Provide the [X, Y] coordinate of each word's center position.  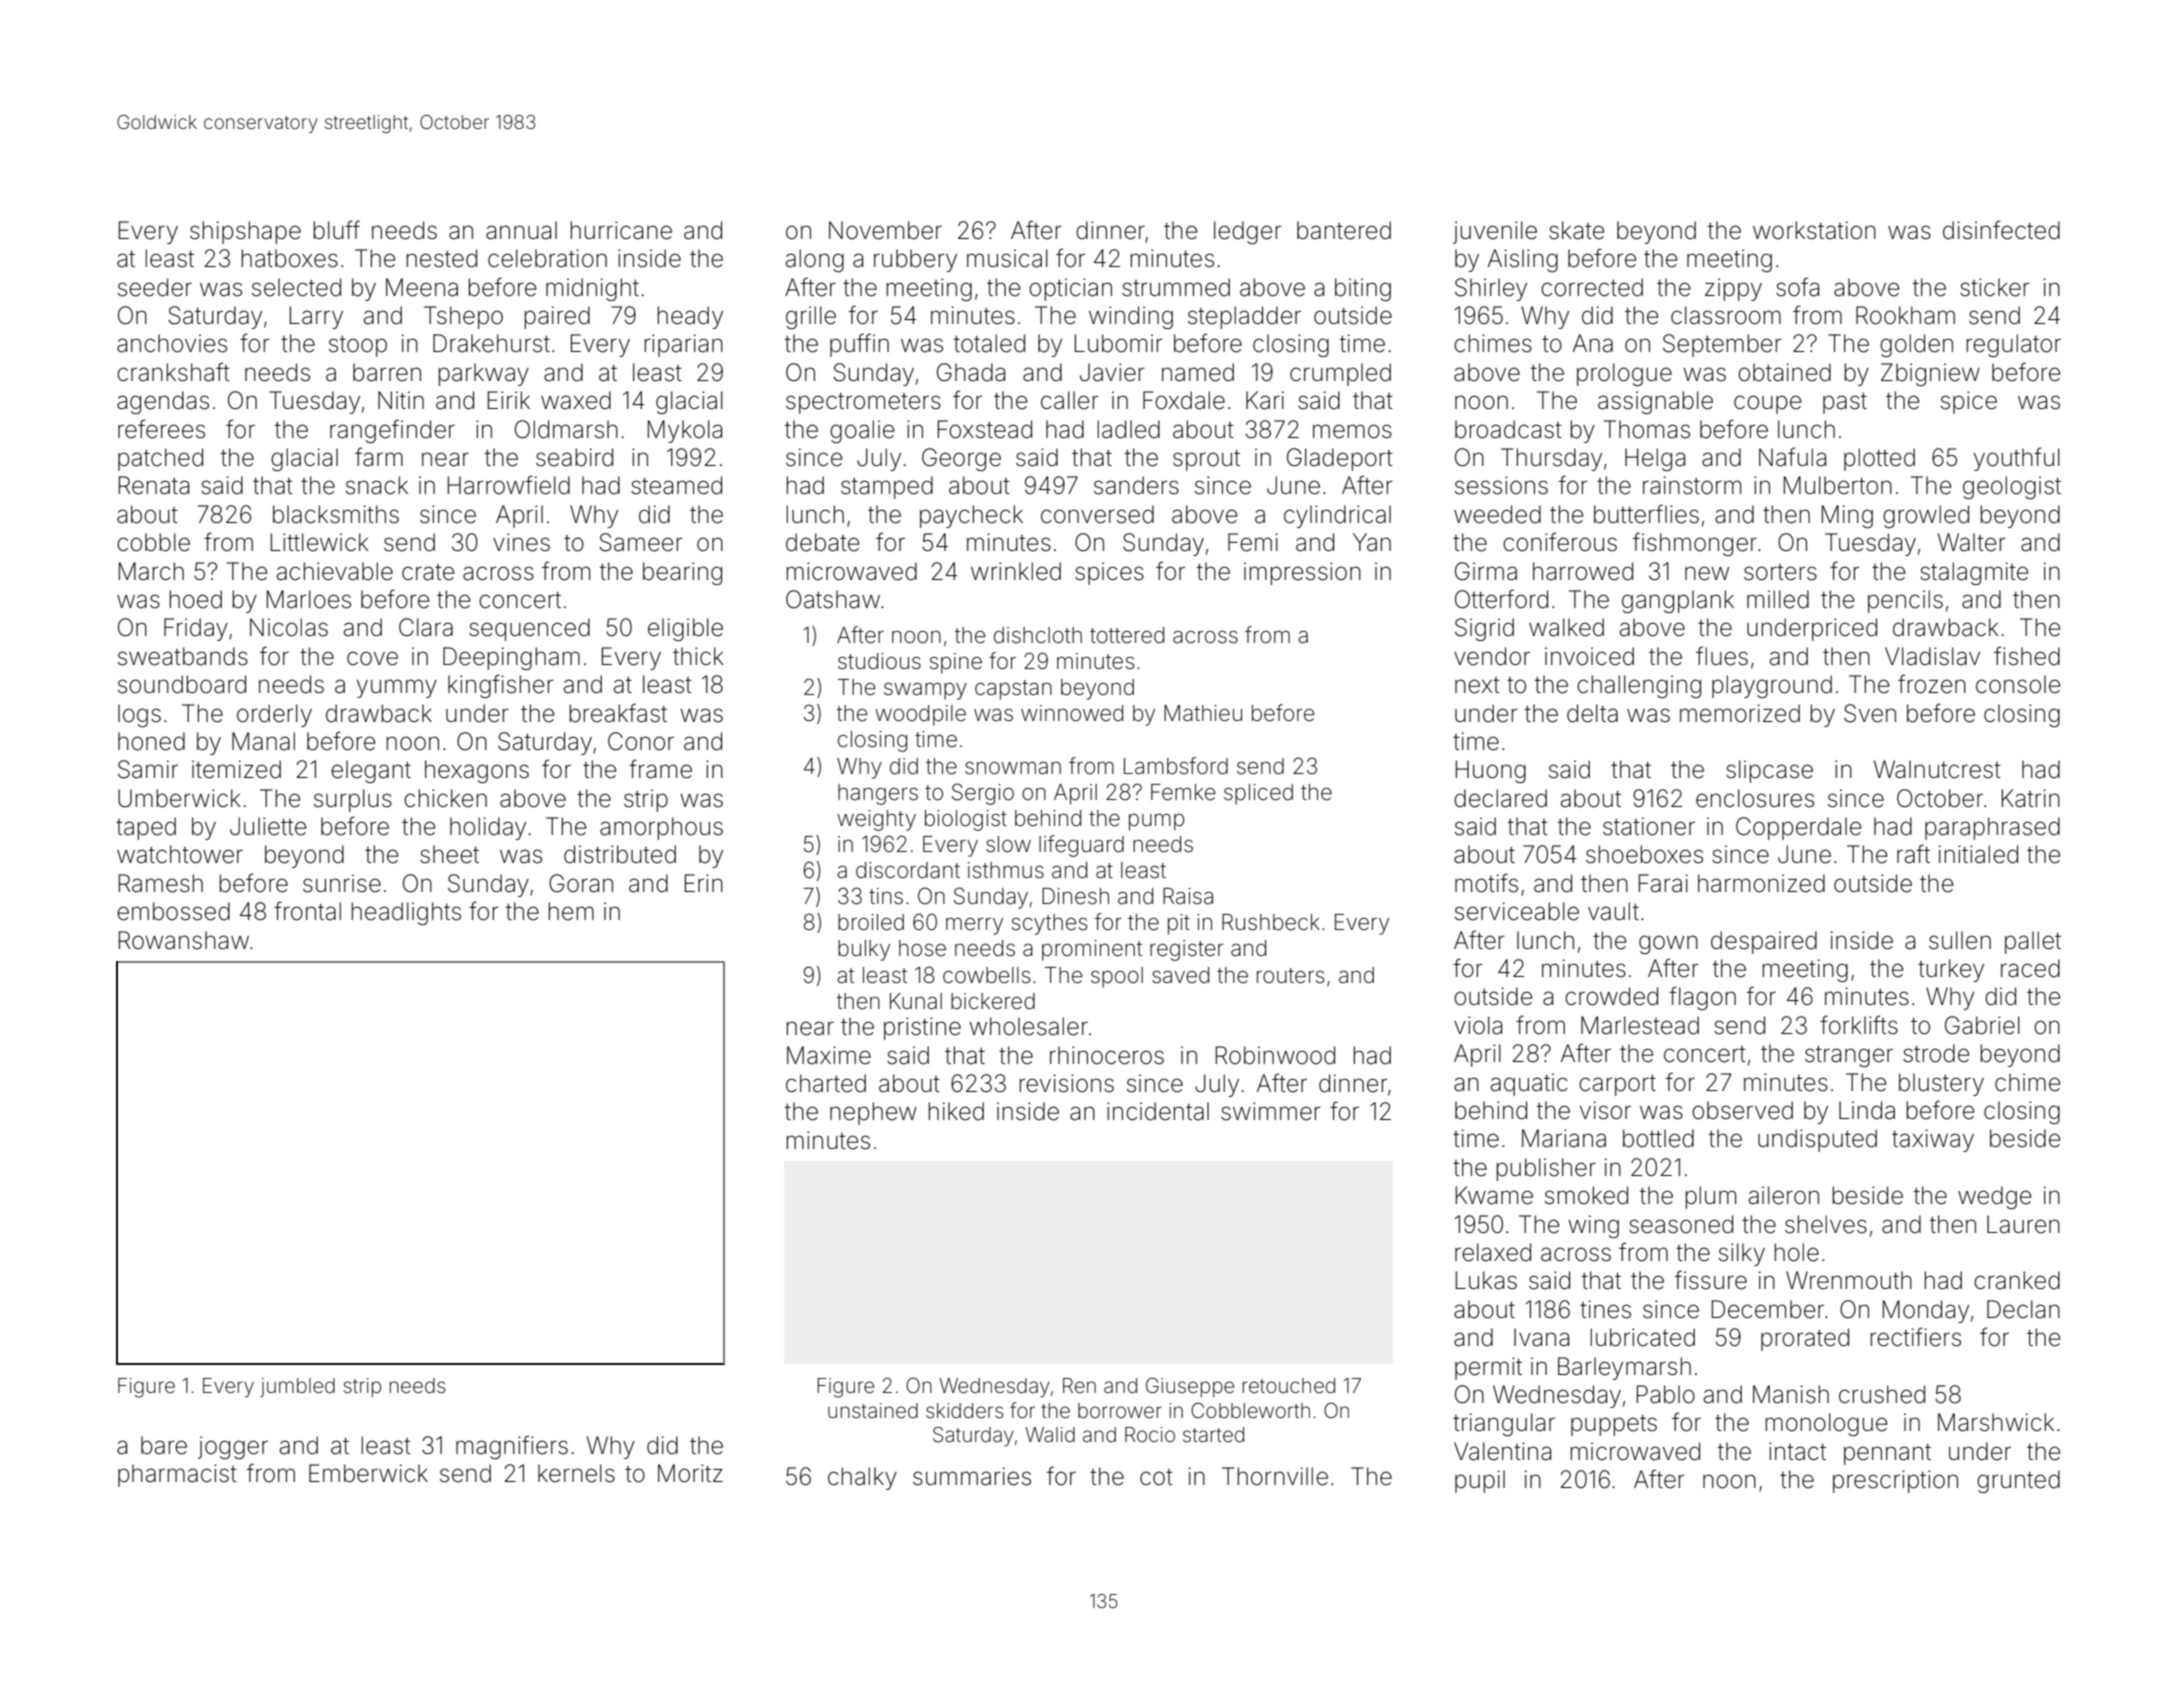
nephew [873, 1113]
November [885, 230]
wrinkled [1016, 571]
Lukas [1486, 1280]
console [2018, 684]
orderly [274, 715]
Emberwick [368, 1473]
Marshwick [1996, 1422]
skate [1576, 230]
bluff [336, 230]
